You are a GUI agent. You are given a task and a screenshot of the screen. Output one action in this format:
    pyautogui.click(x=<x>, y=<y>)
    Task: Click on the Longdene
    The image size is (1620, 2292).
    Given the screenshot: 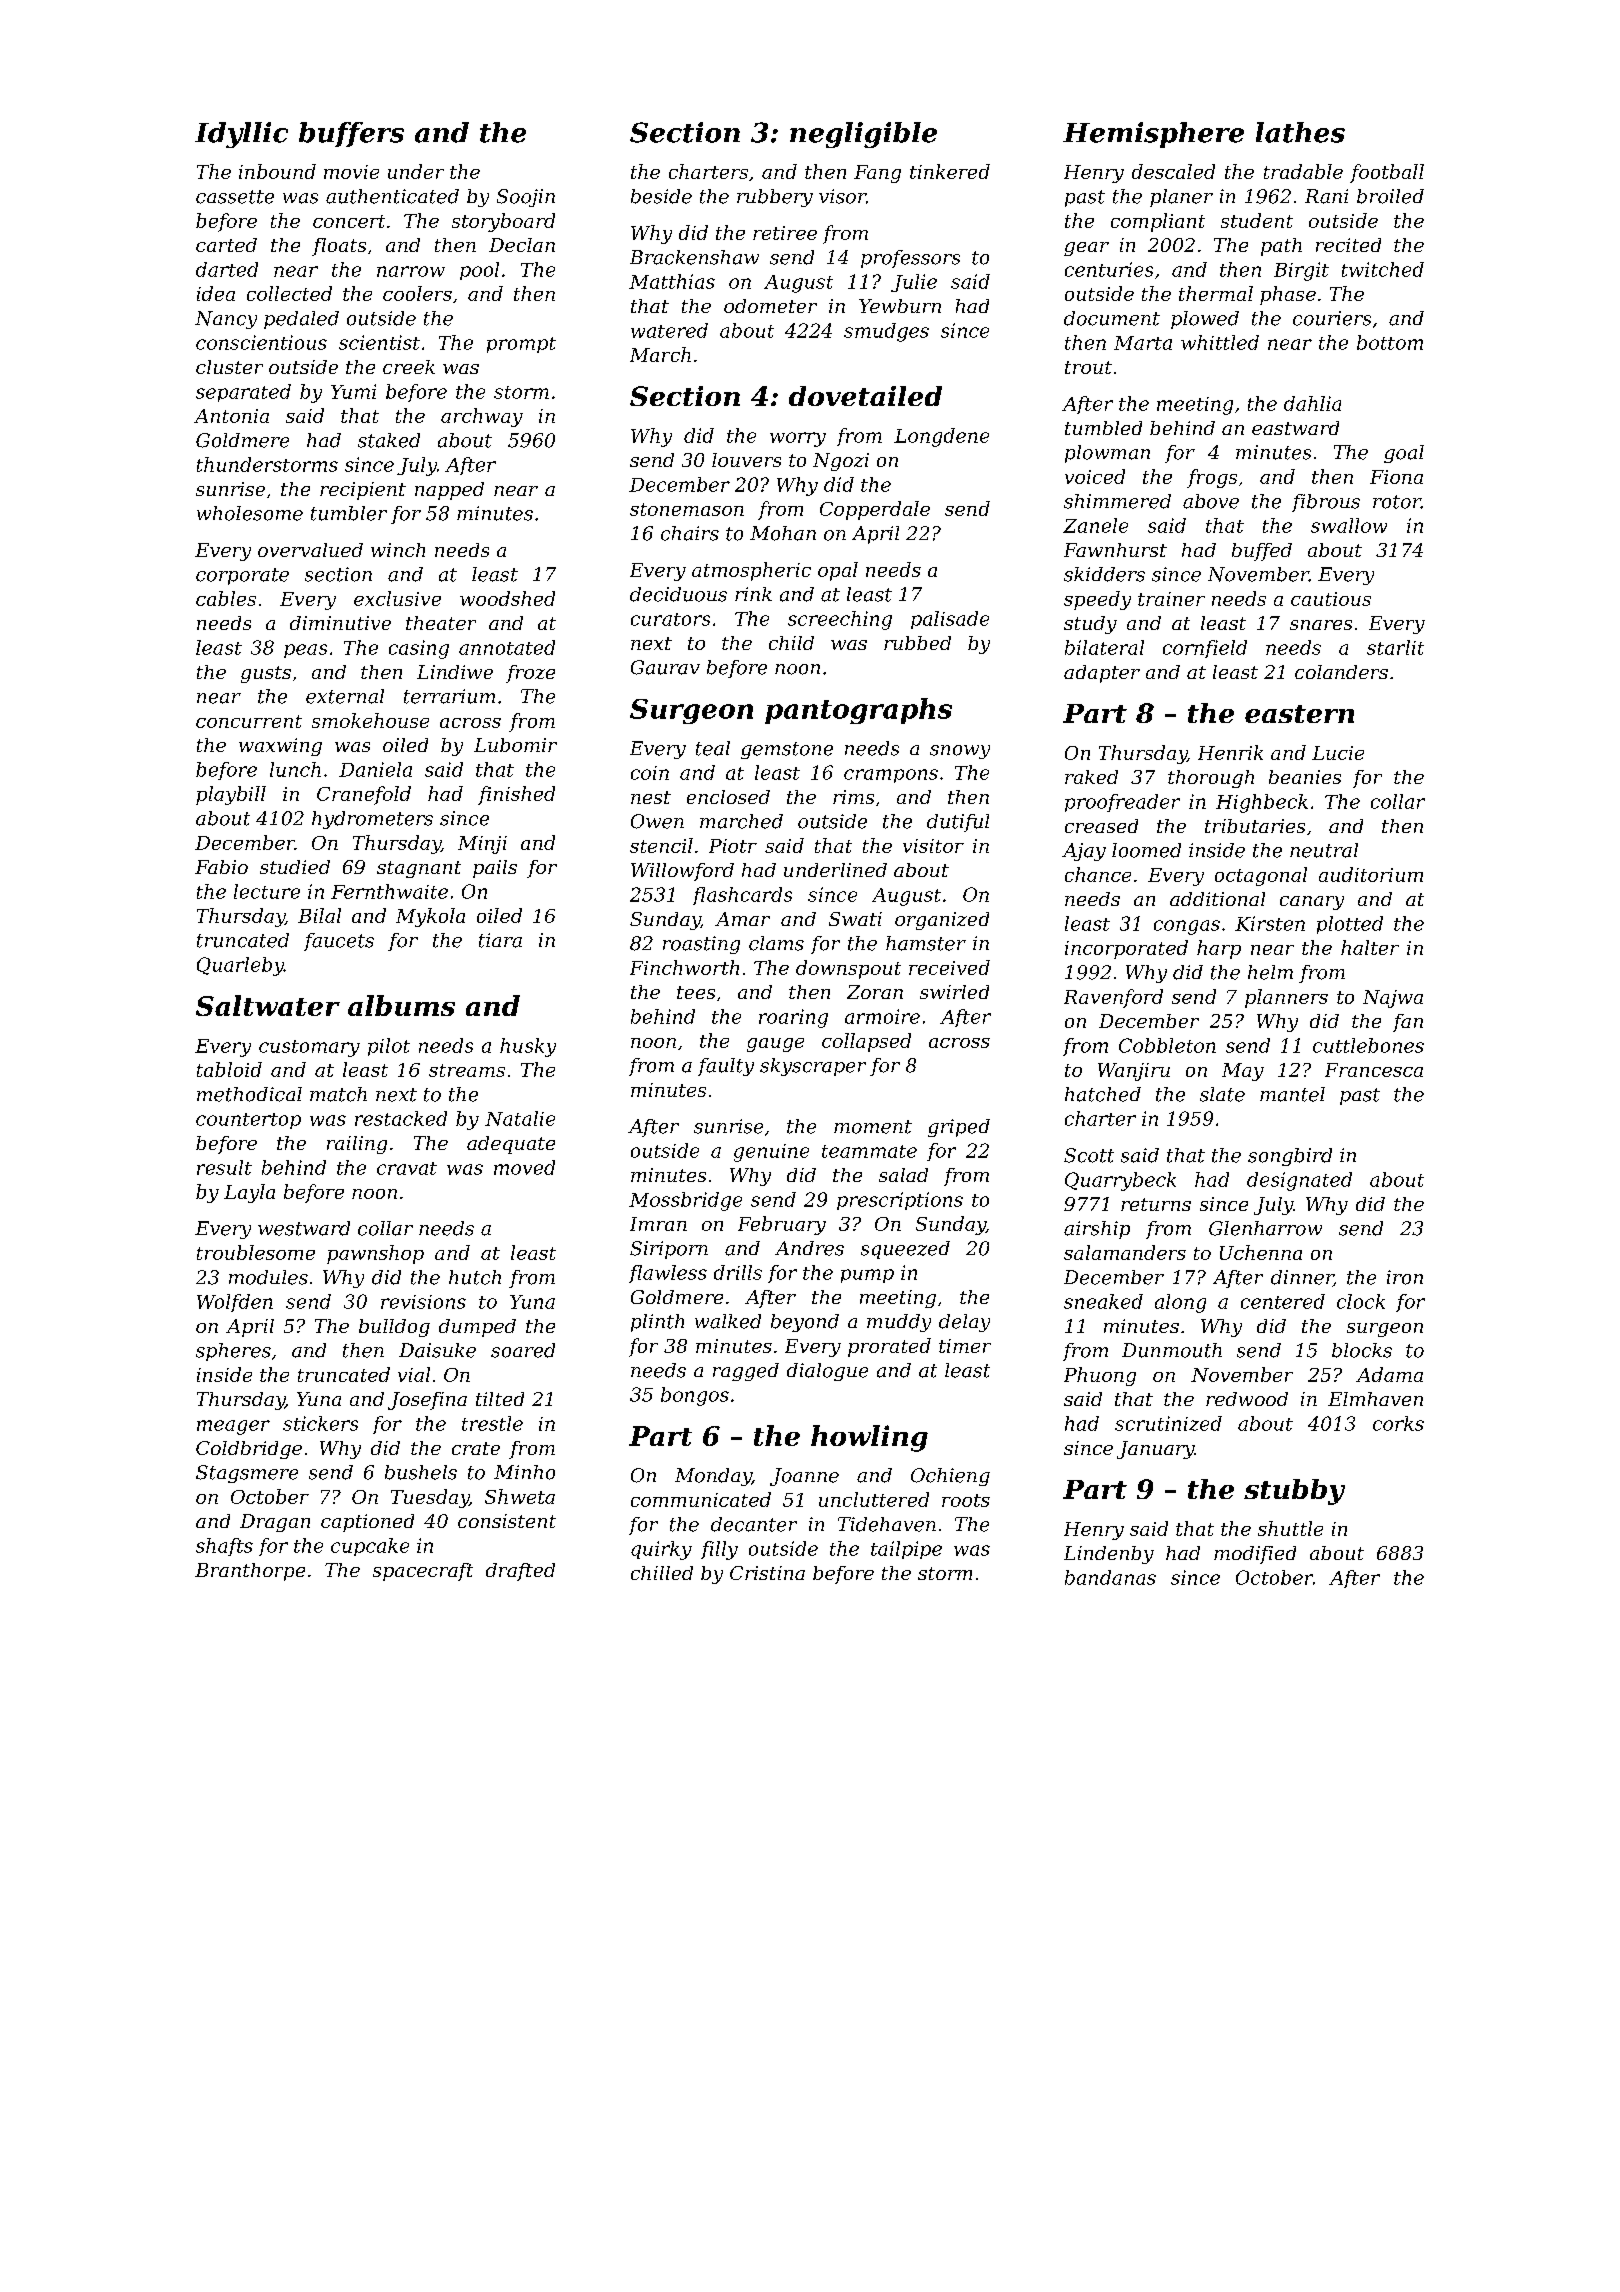 What is the action you would take?
    pyautogui.click(x=941, y=437)
